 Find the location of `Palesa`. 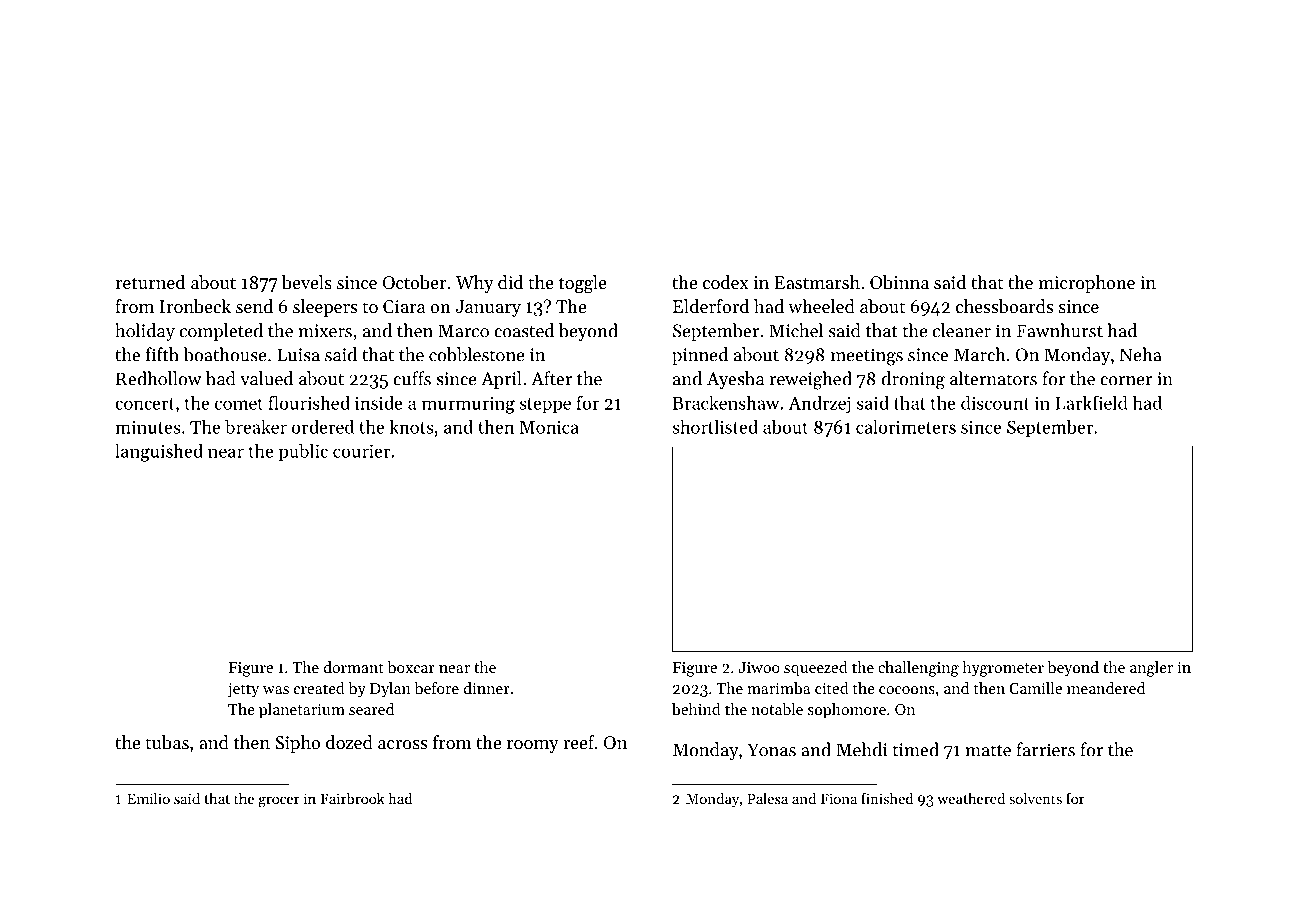

Palesa is located at coordinates (767, 798).
